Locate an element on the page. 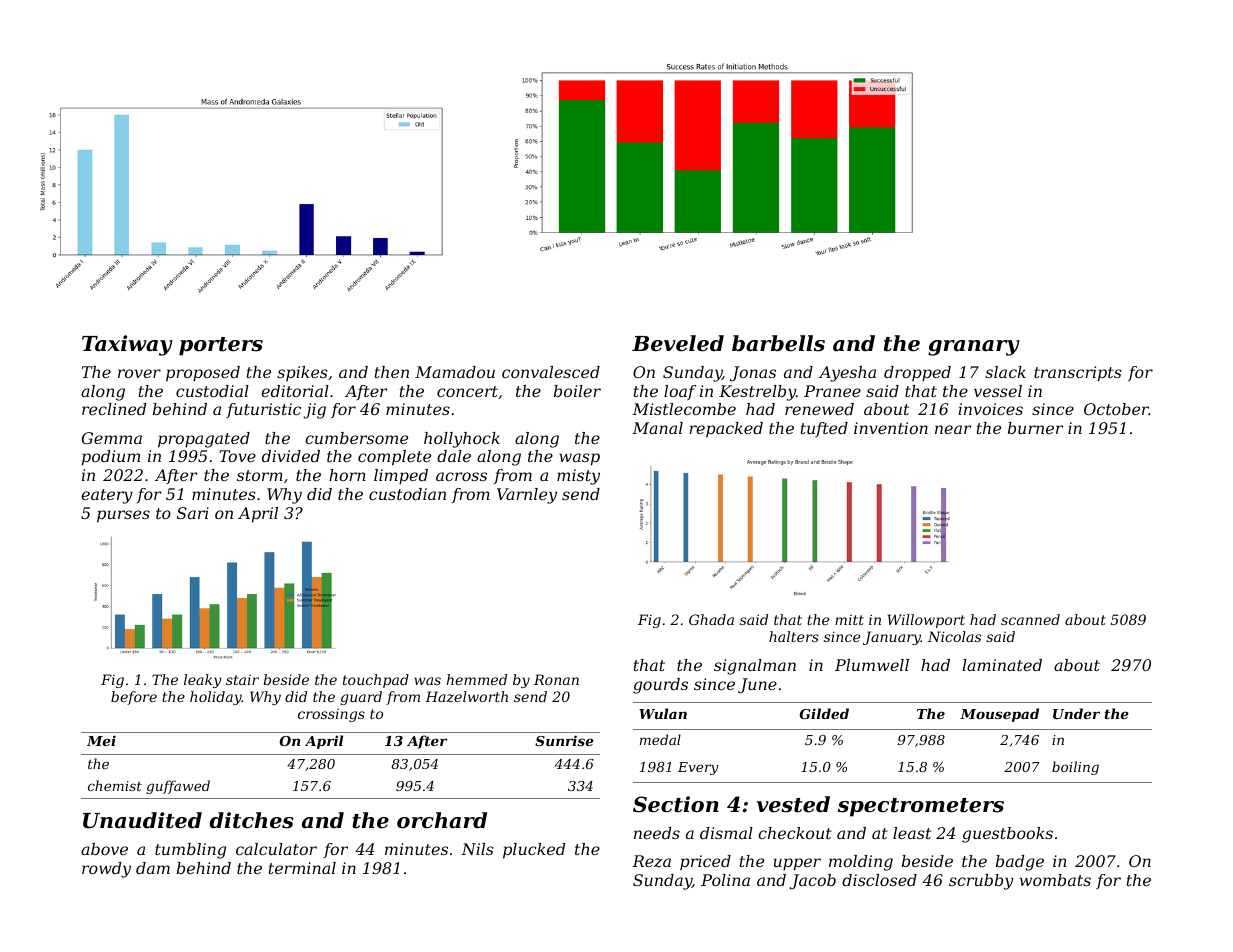  spectrometers is located at coordinates (921, 807).
